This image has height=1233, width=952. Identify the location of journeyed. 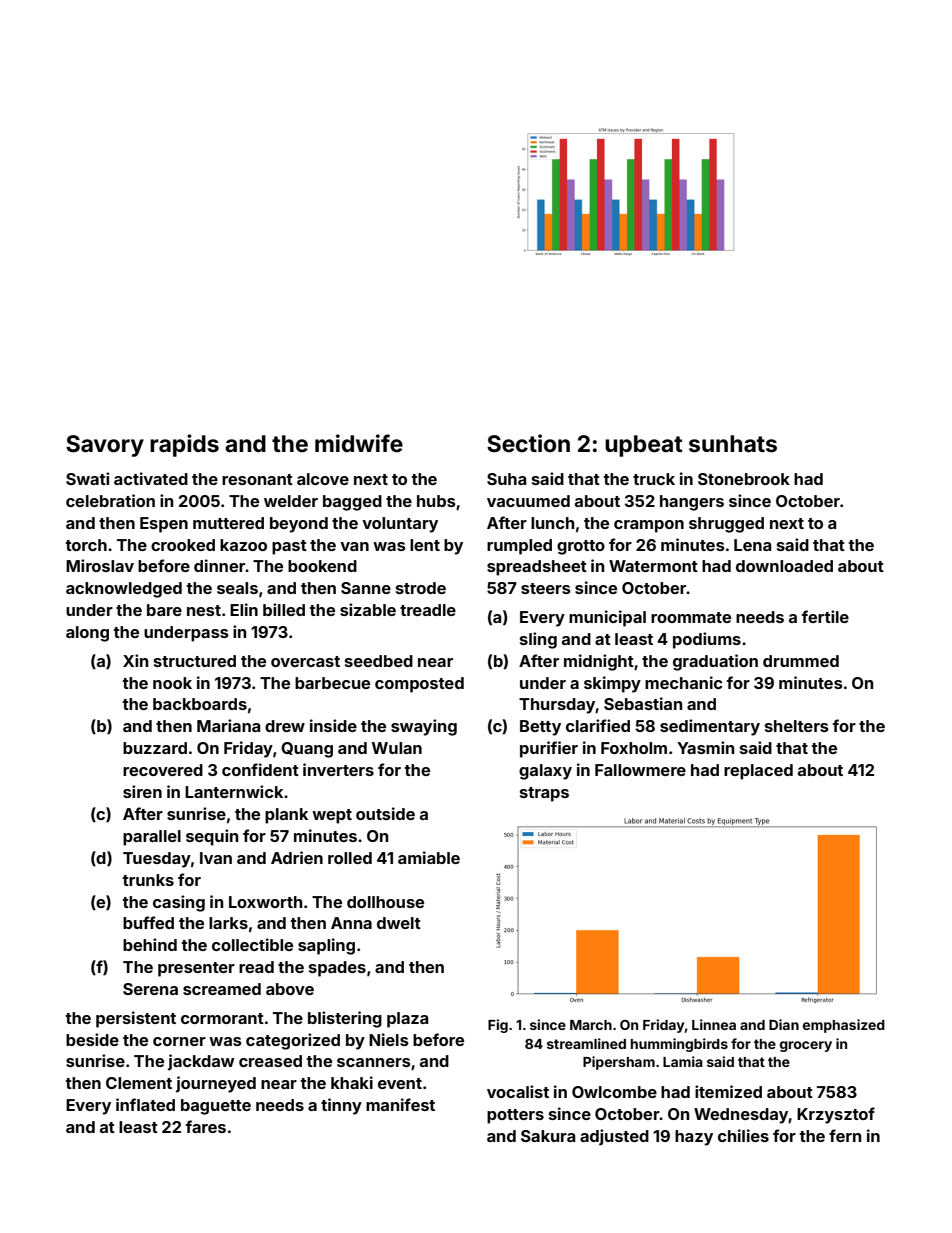
(216, 1084).
